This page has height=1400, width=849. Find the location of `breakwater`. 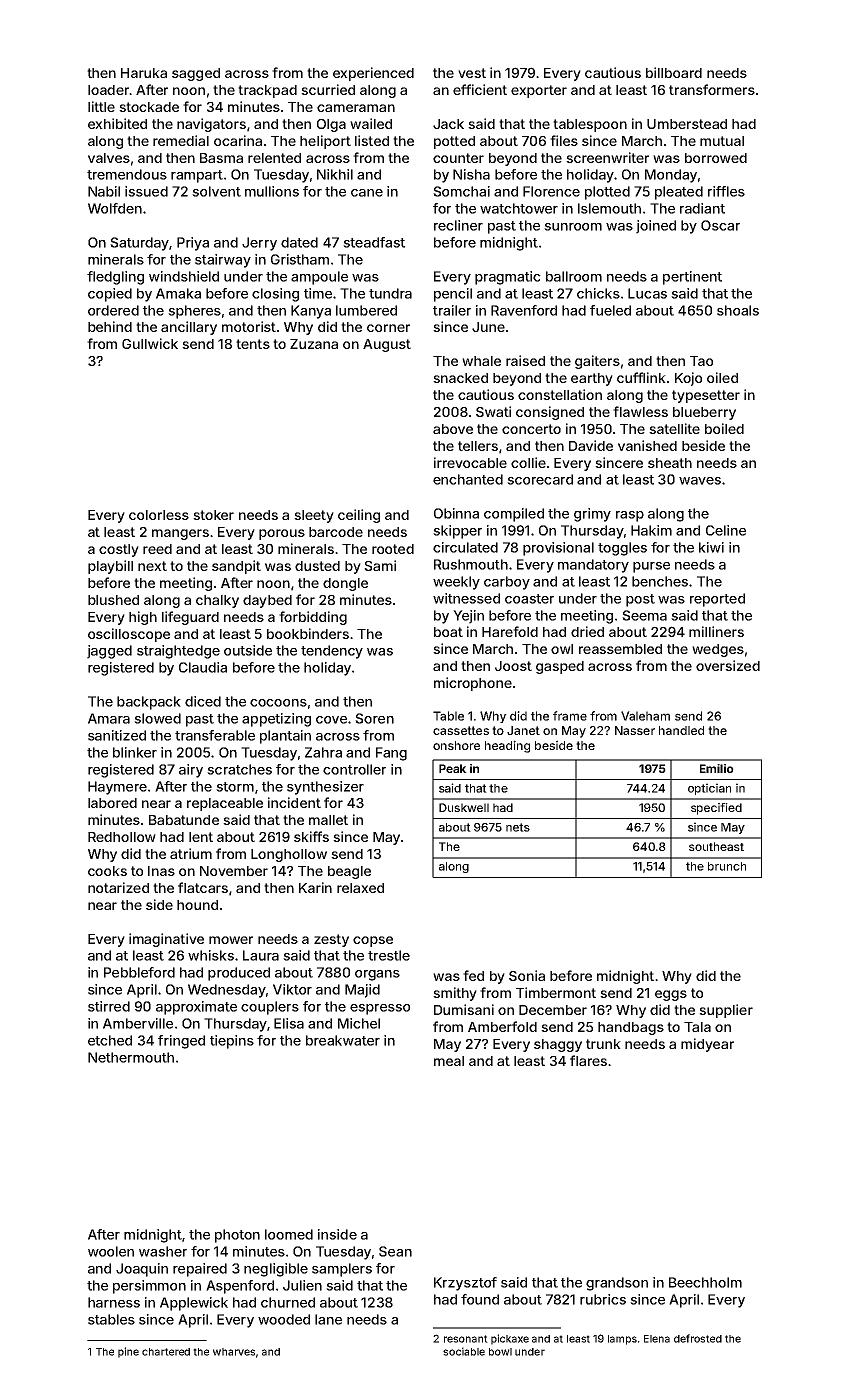

breakwater is located at coordinates (343, 1040).
